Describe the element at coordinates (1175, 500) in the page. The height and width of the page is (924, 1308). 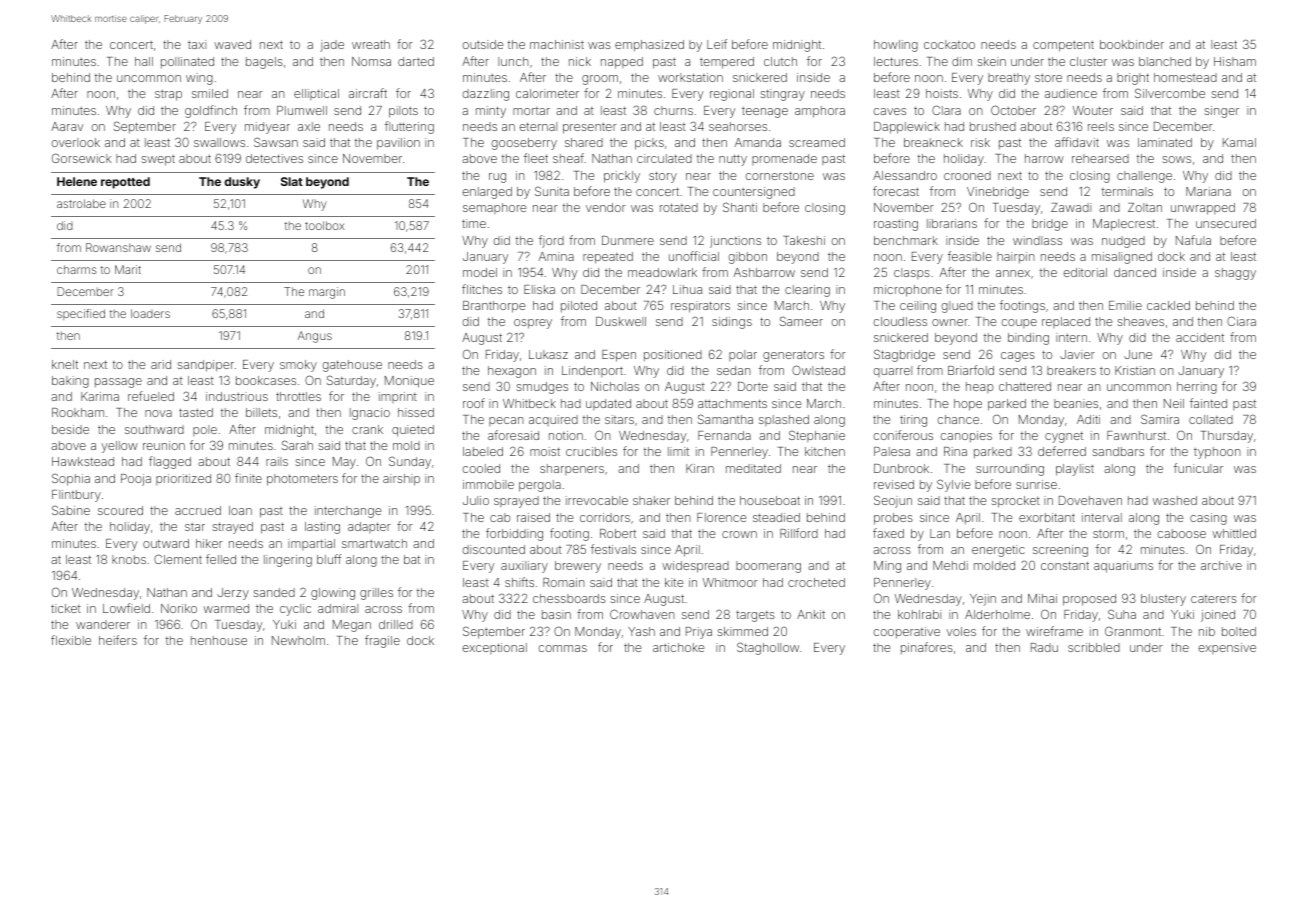
I see `washed` at that location.
